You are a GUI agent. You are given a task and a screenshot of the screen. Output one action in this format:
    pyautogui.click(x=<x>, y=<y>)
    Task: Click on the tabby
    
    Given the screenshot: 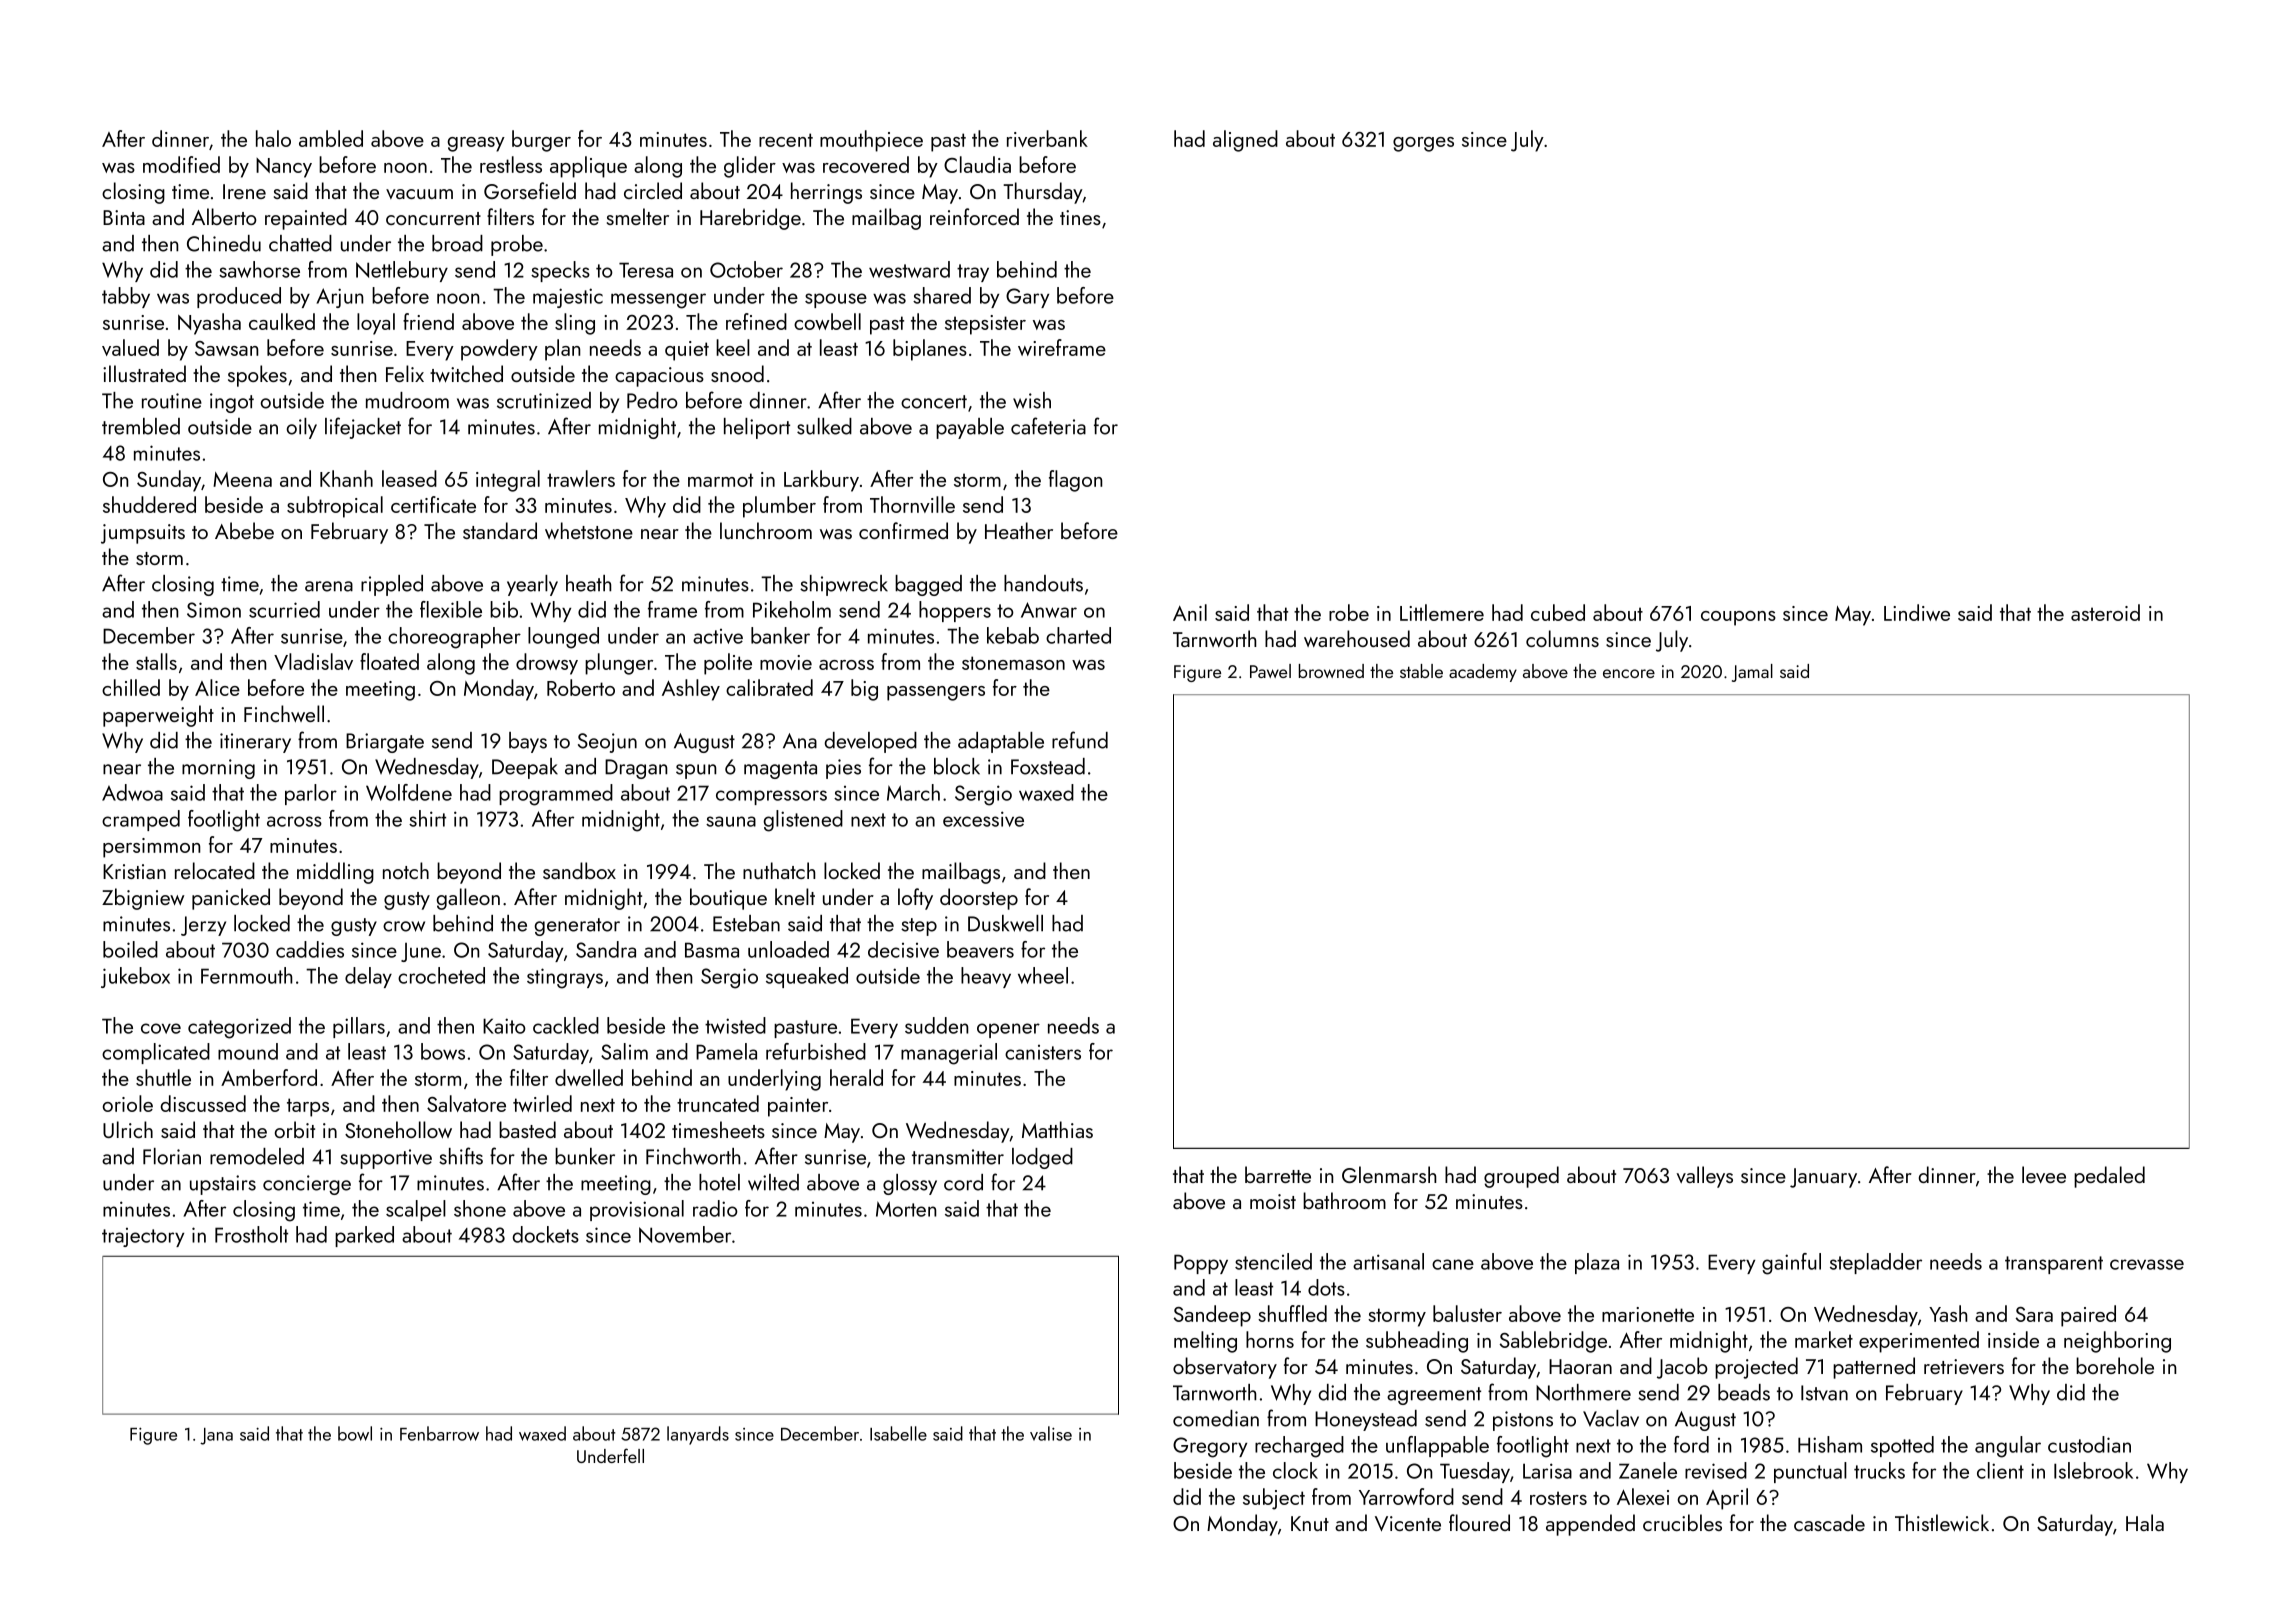 What is the action you would take?
    pyautogui.click(x=126, y=297)
